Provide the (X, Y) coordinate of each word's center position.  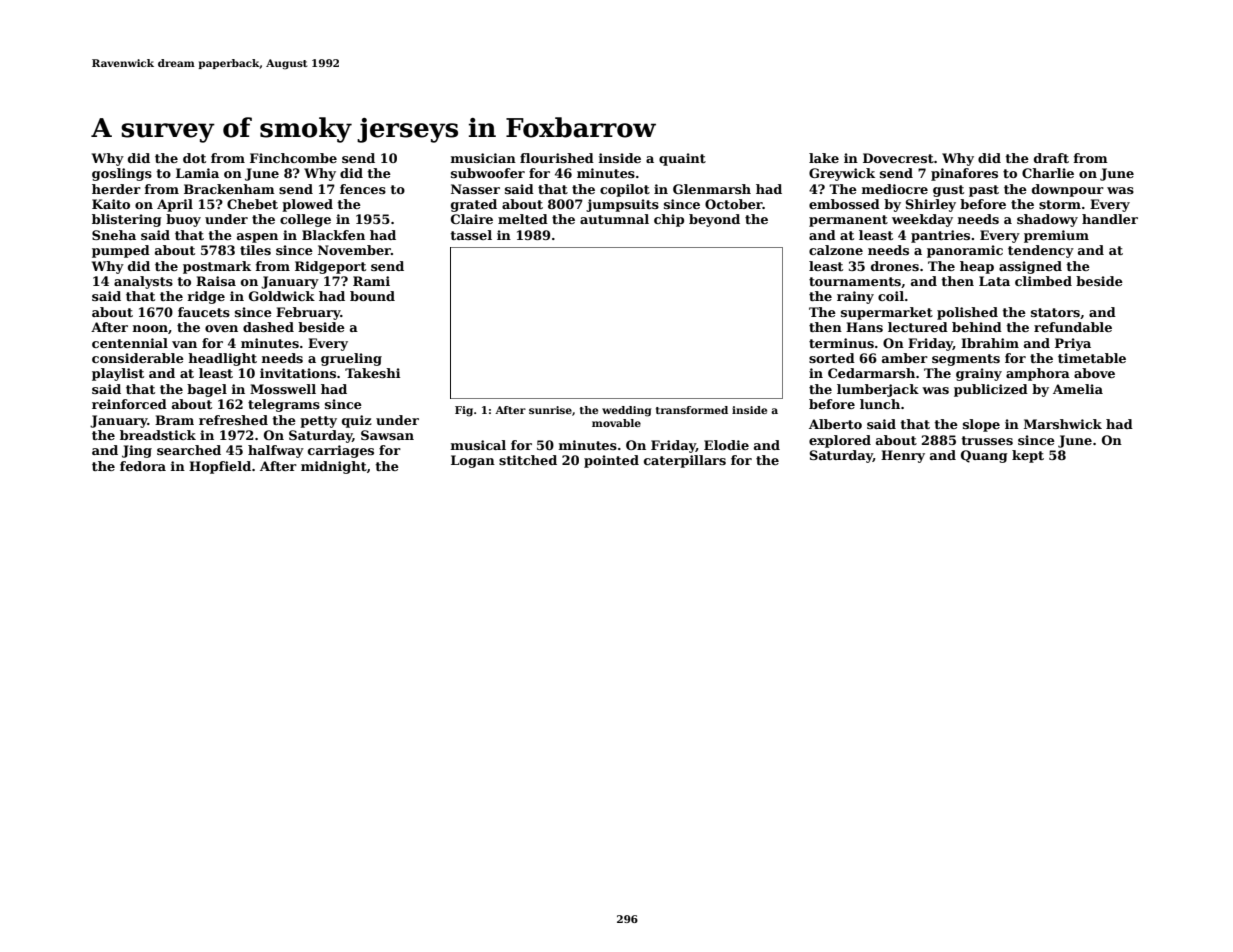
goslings (122, 174)
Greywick (842, 174)
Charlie (1048, 173)
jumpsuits (622, 205)
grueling (351, 359)
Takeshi (372, 373)
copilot (625, 190)
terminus (841, 343)
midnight (334, 467)
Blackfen (333, 235)
